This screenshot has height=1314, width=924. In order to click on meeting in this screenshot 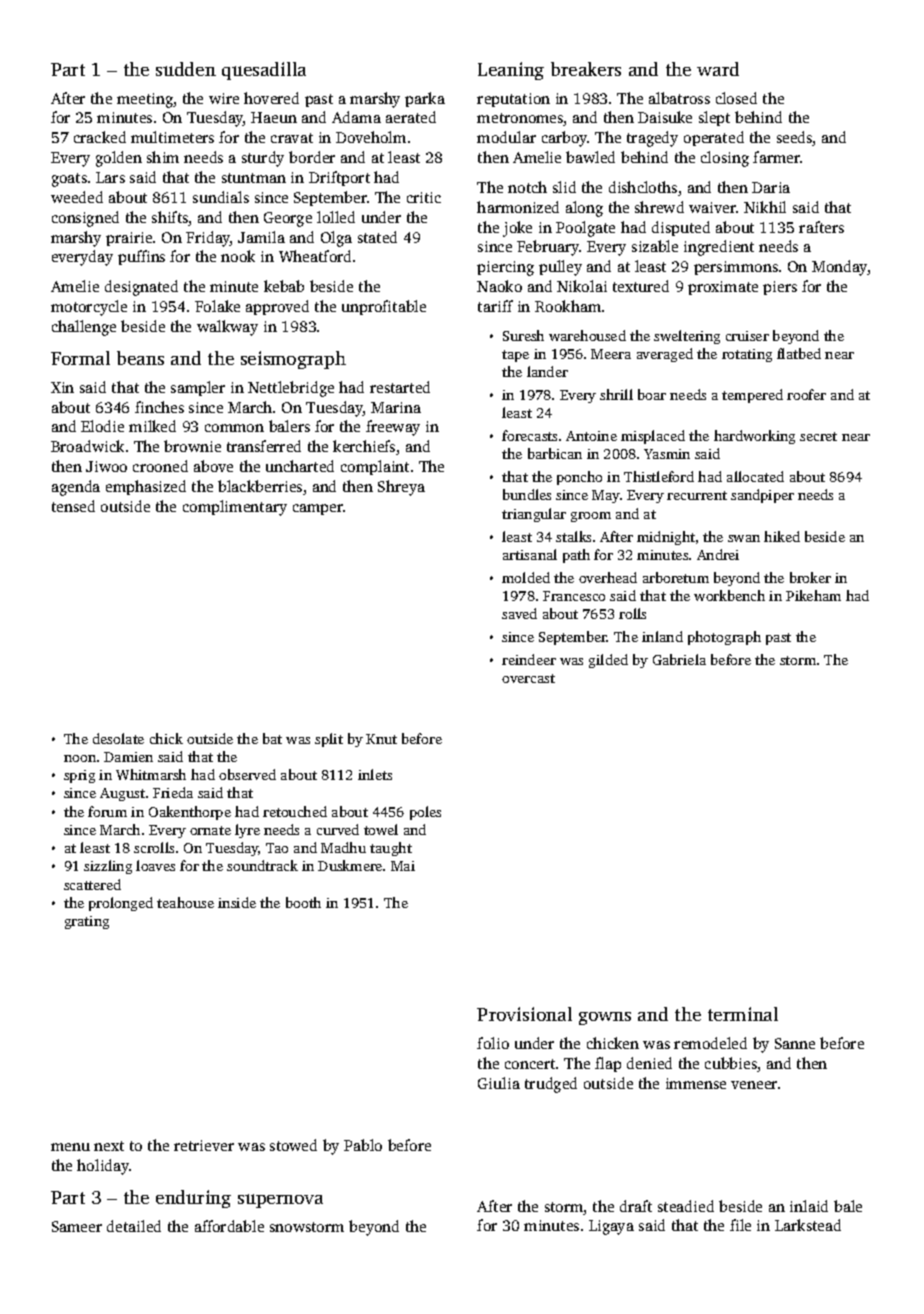, I will do `click(145, 100)`.
